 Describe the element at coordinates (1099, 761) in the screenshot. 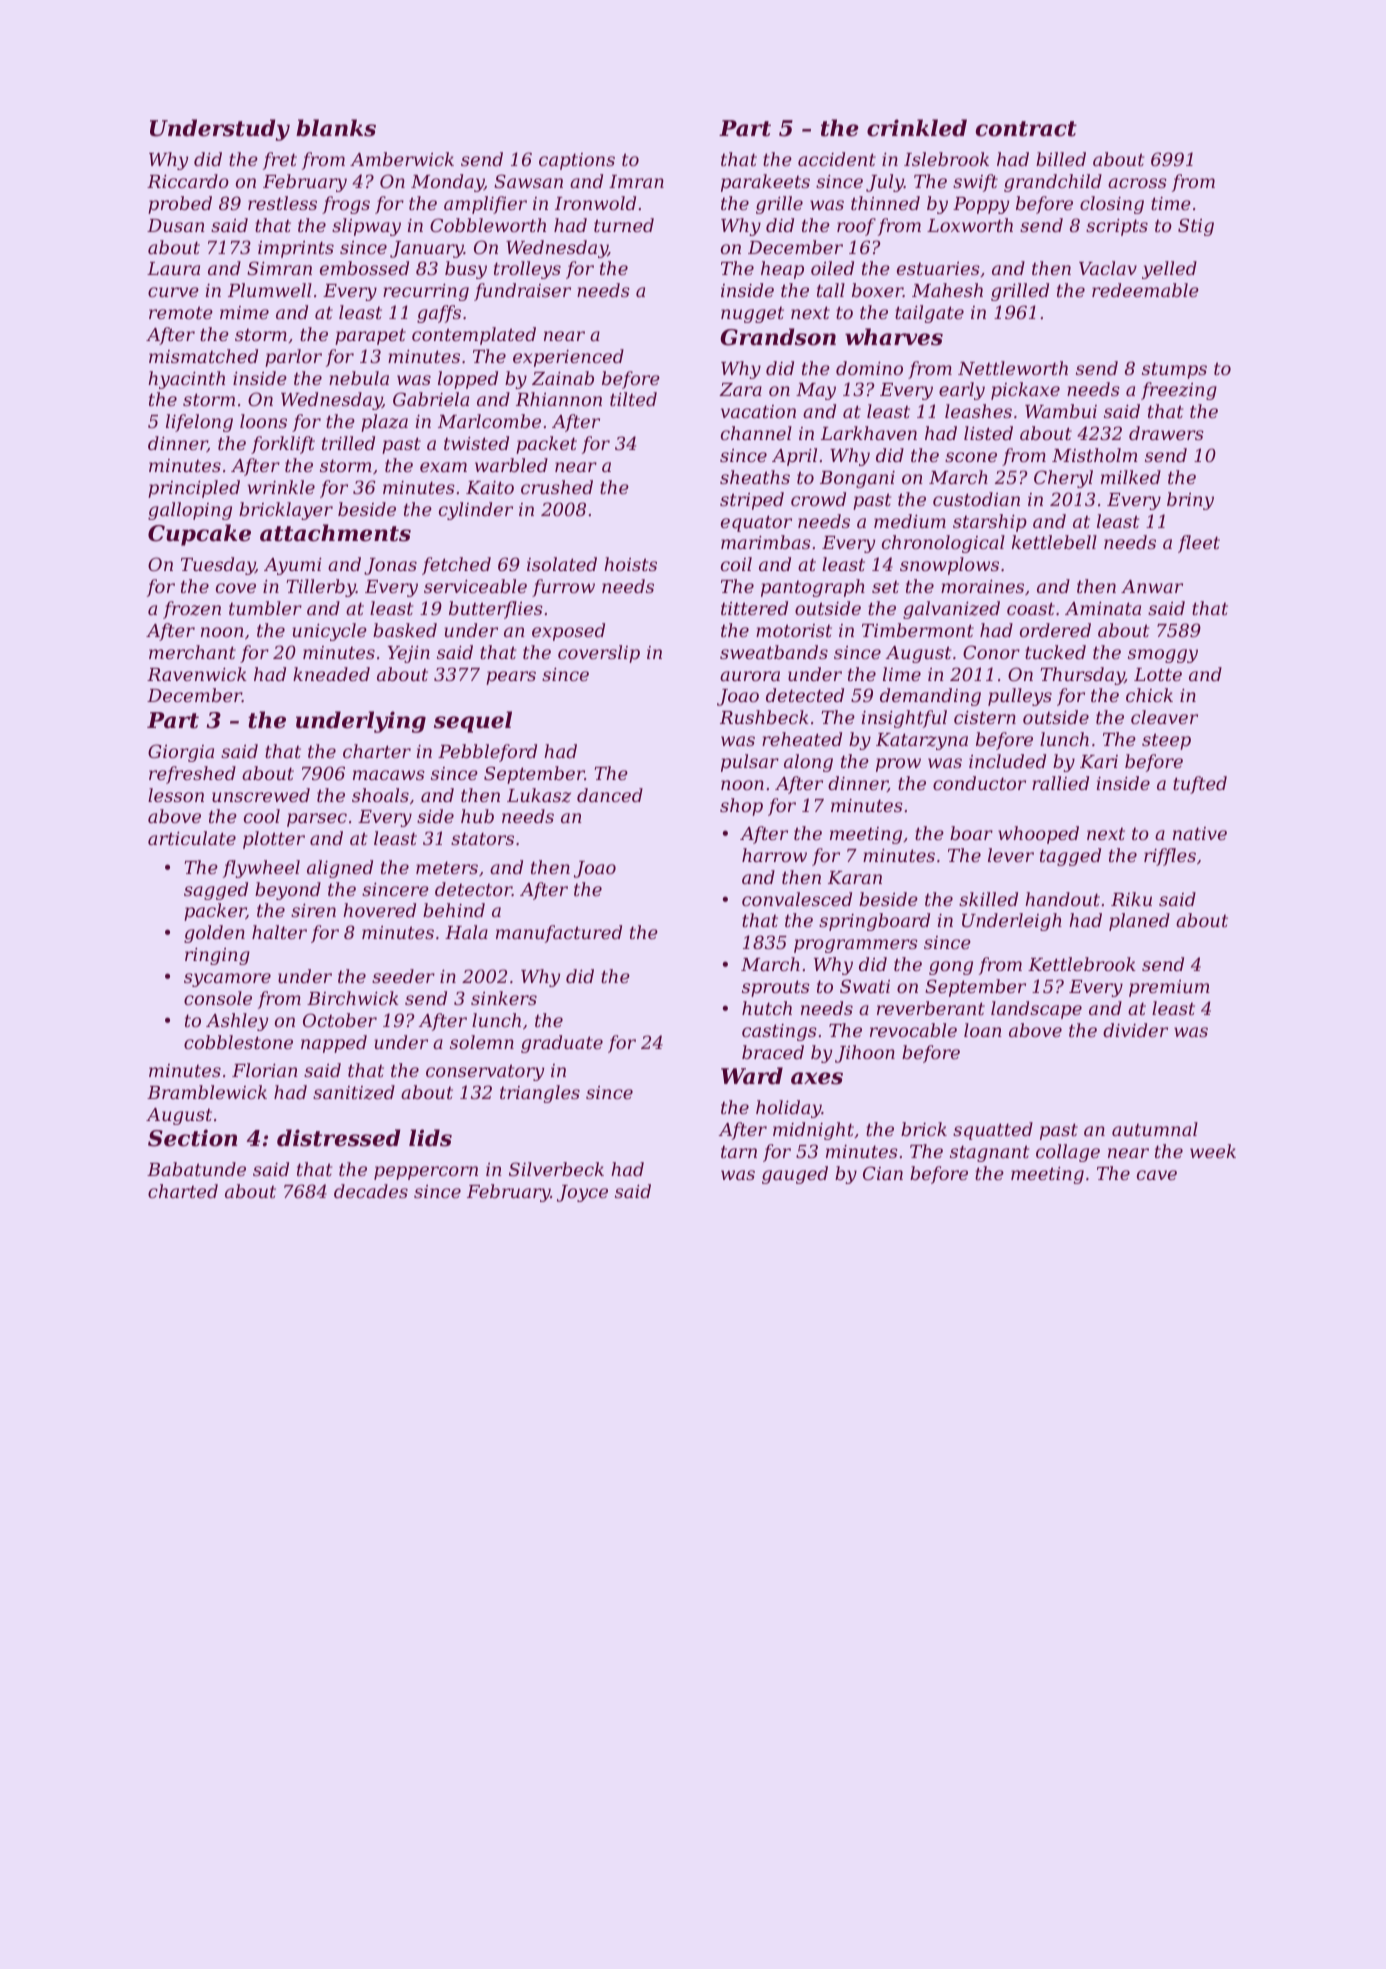

I see `Kari` at that location.
